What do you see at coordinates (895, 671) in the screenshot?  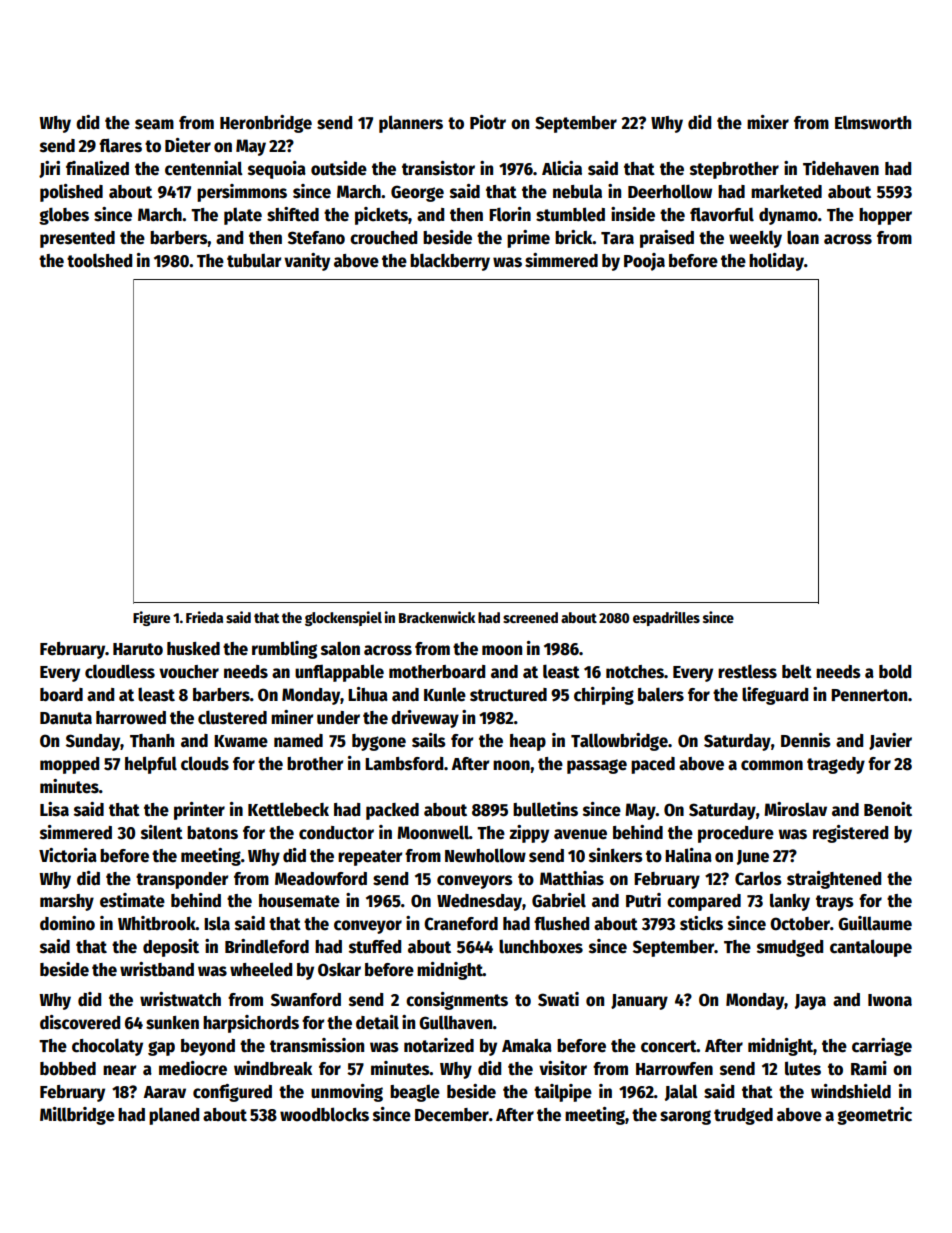 I see `bold` at bounding box center [895, 671].
